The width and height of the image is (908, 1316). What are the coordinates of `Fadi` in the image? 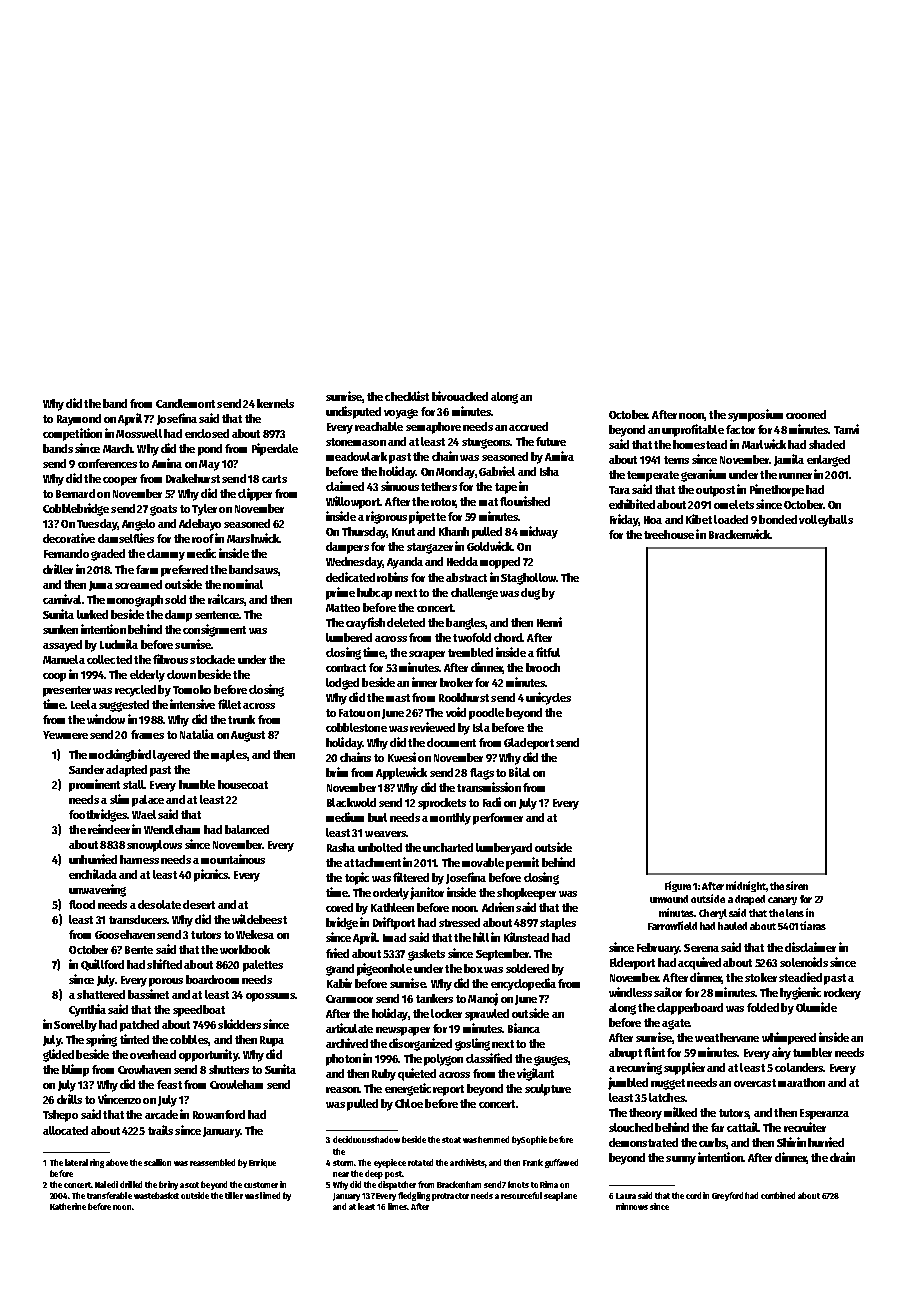 It's located at (492, 802).
